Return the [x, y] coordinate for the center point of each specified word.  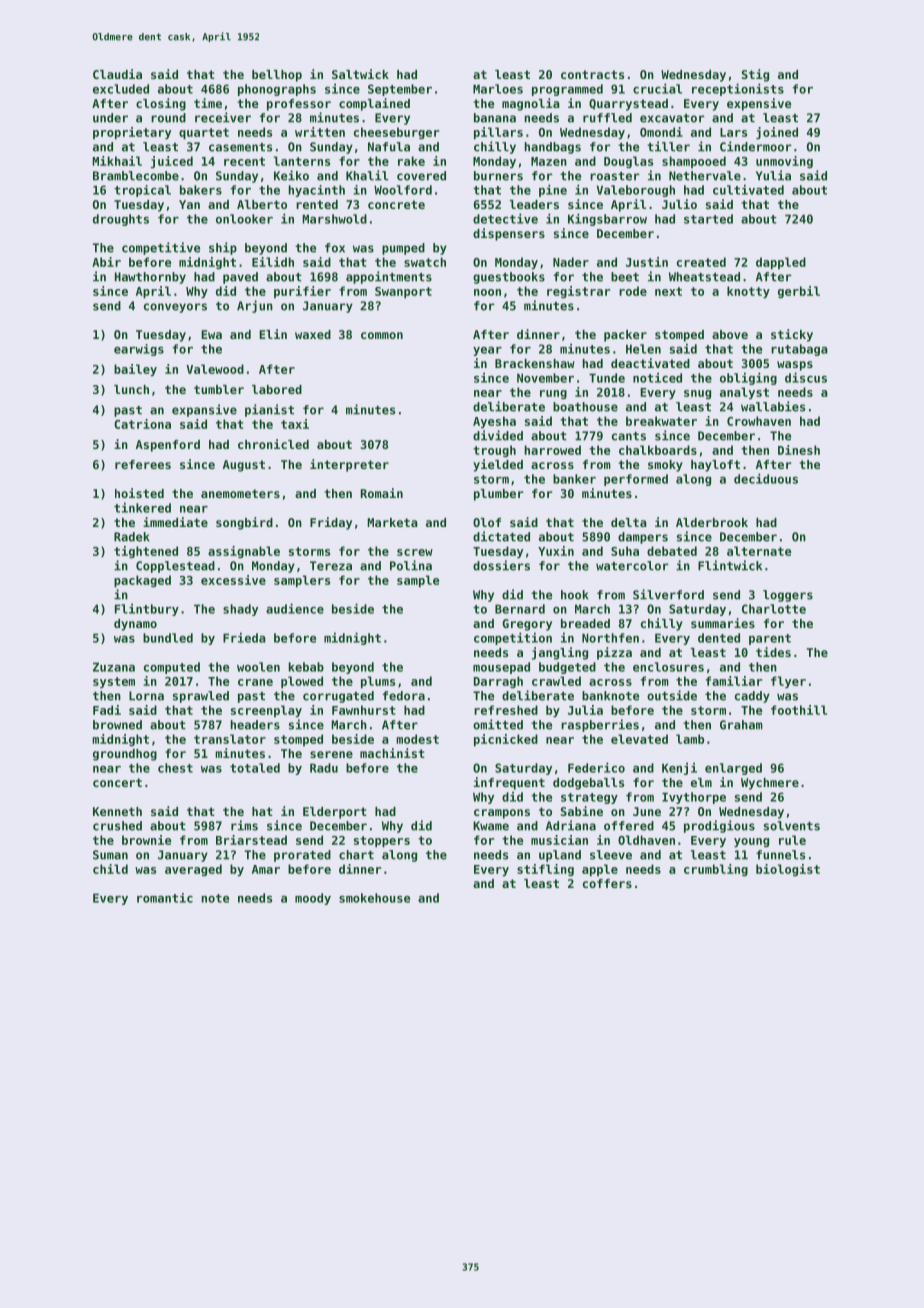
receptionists [738, 89]
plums [378, 682]
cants [629, 436]
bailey [135, 370]
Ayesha [494, 422]
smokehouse [374, 898]
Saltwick [360, 74]
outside [672, 695]
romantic [165, 898]
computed [172, 668]
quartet [204, 134]
